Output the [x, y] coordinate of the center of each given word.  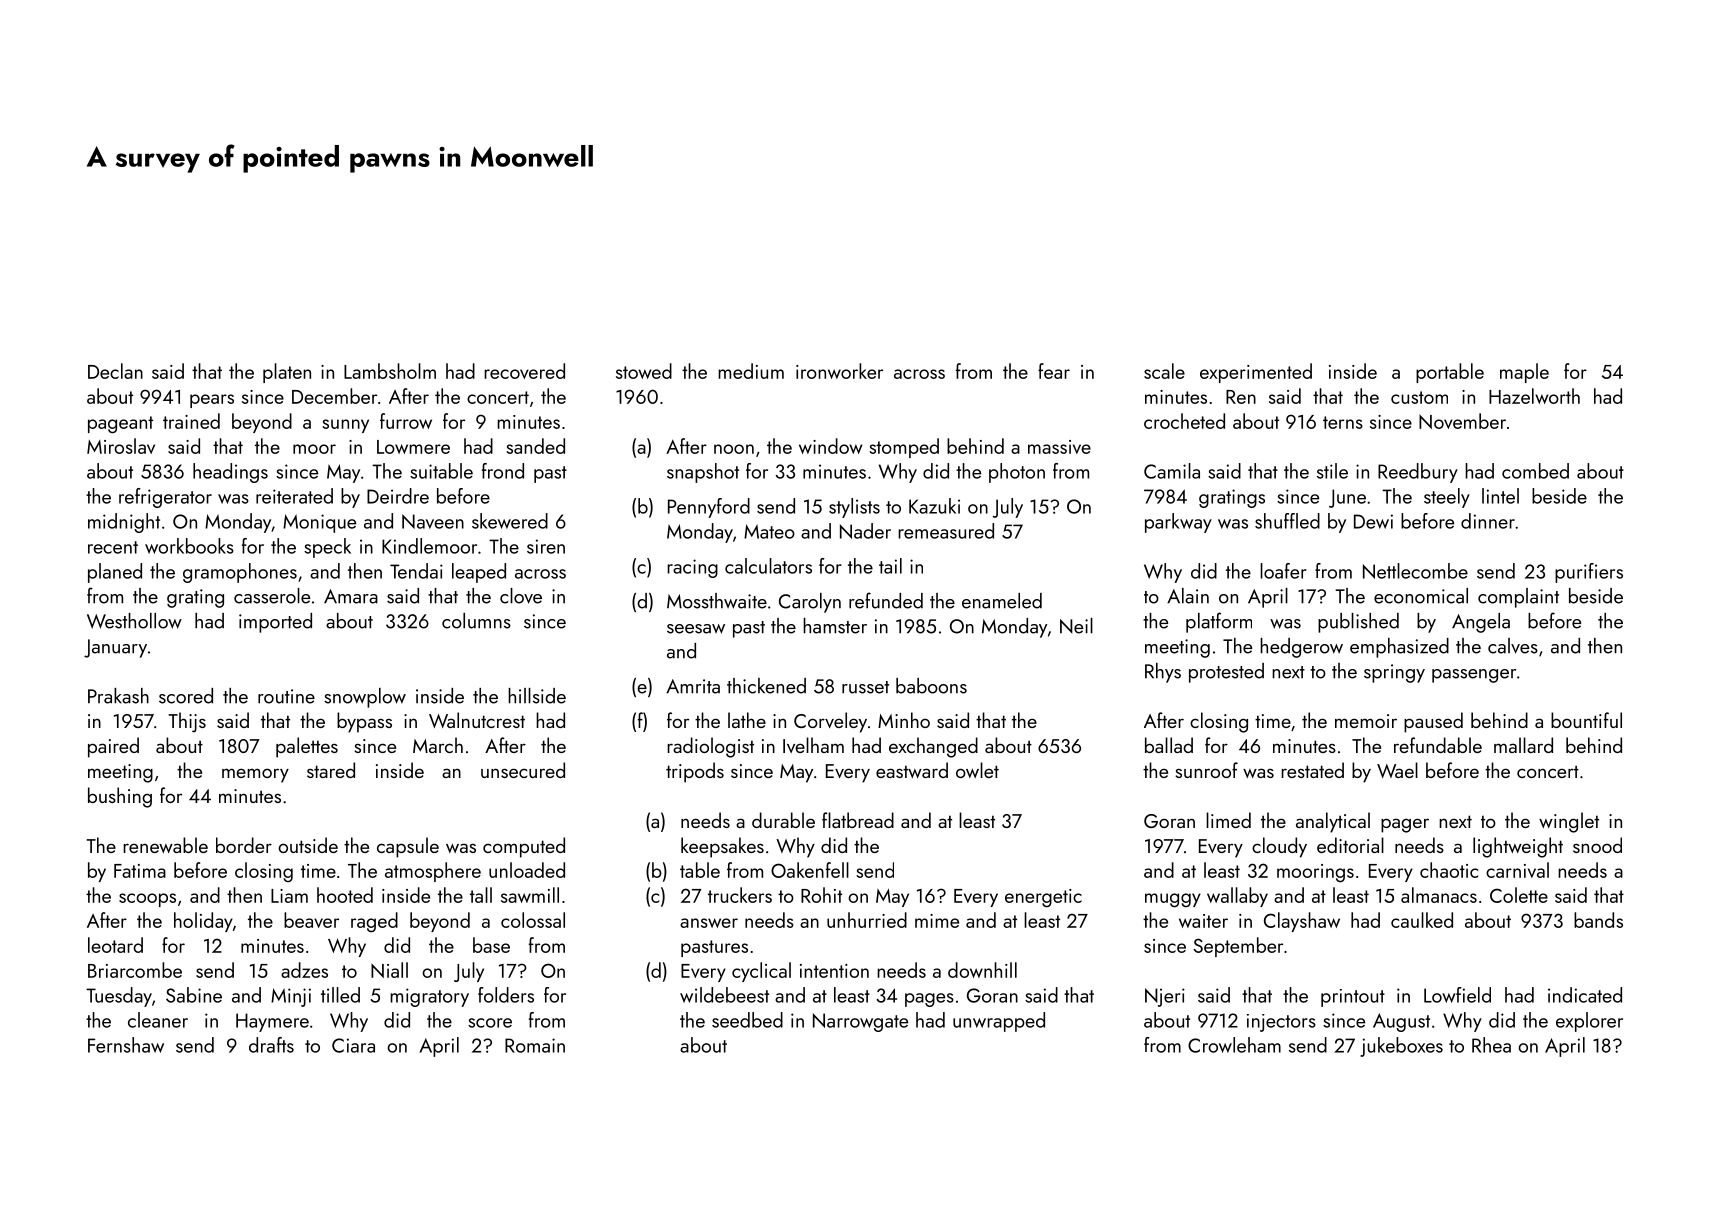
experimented [1256, 373]
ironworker [839, 371]
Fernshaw [126, 1045]
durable [783, 820]
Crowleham [1234, 1045]
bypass [364, 722]
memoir [1366, 721]
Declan [115, 371]
